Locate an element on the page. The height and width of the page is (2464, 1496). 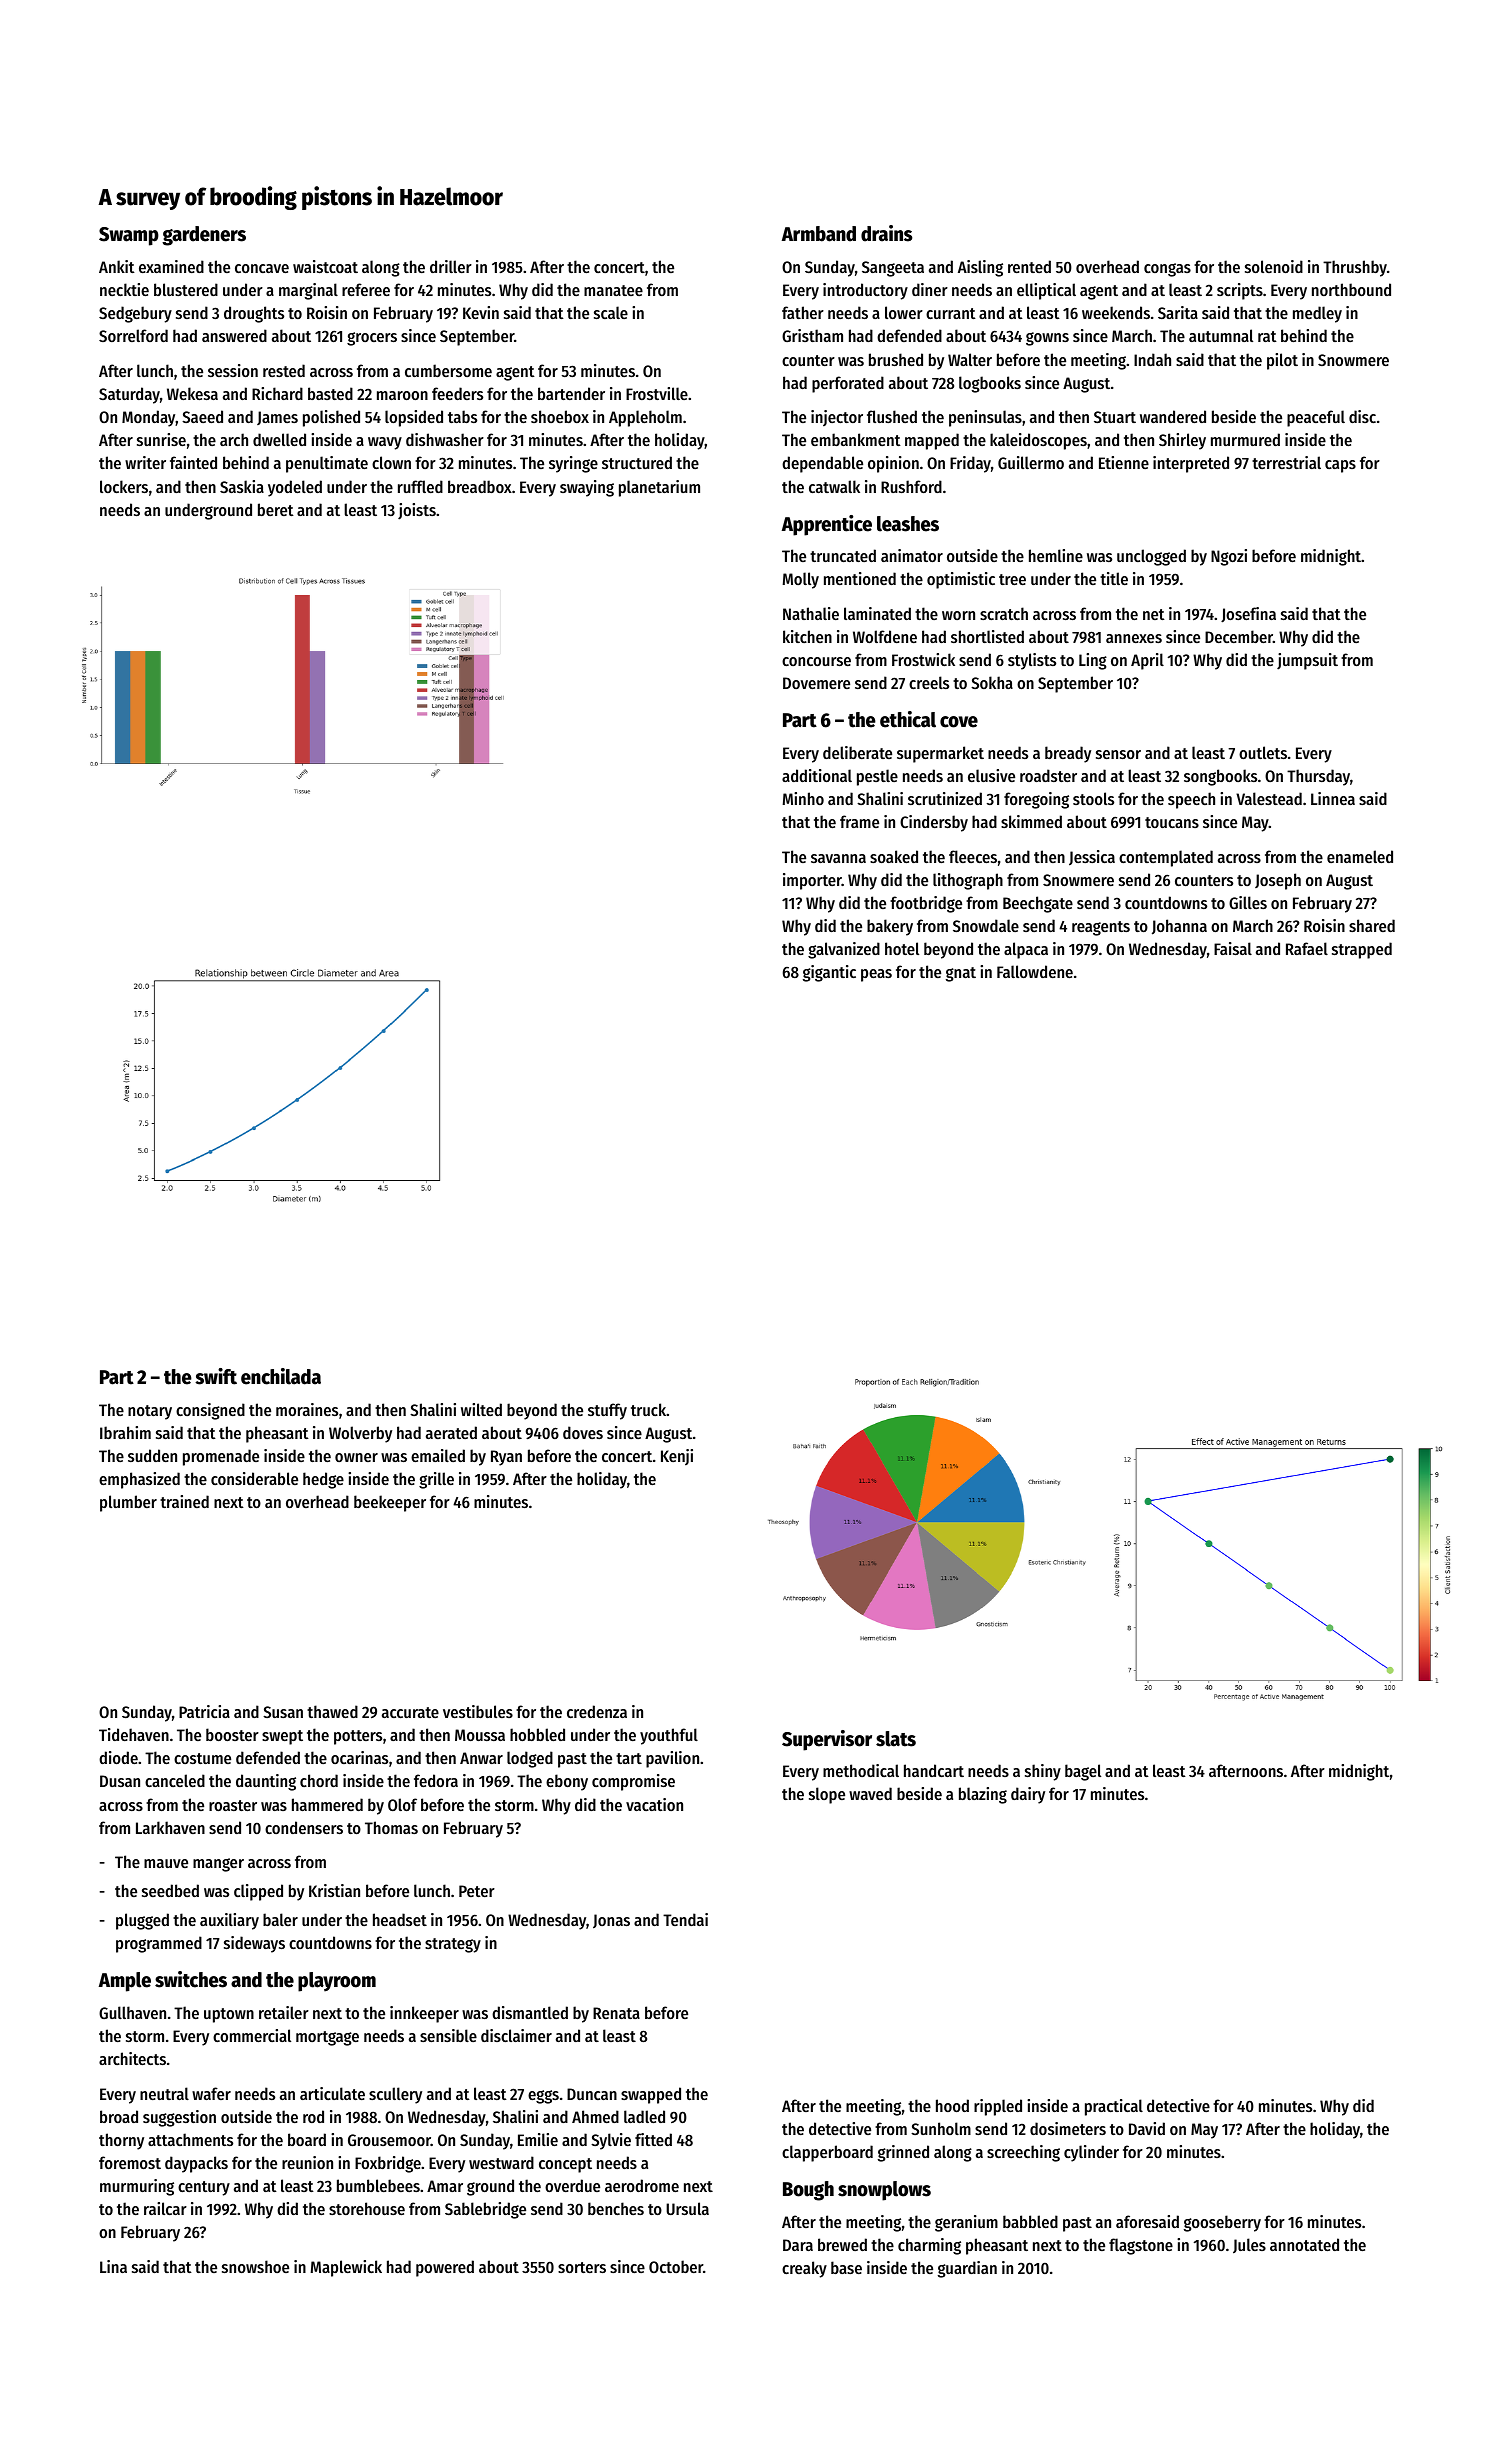
drains is located at coordinates (886, 233).
